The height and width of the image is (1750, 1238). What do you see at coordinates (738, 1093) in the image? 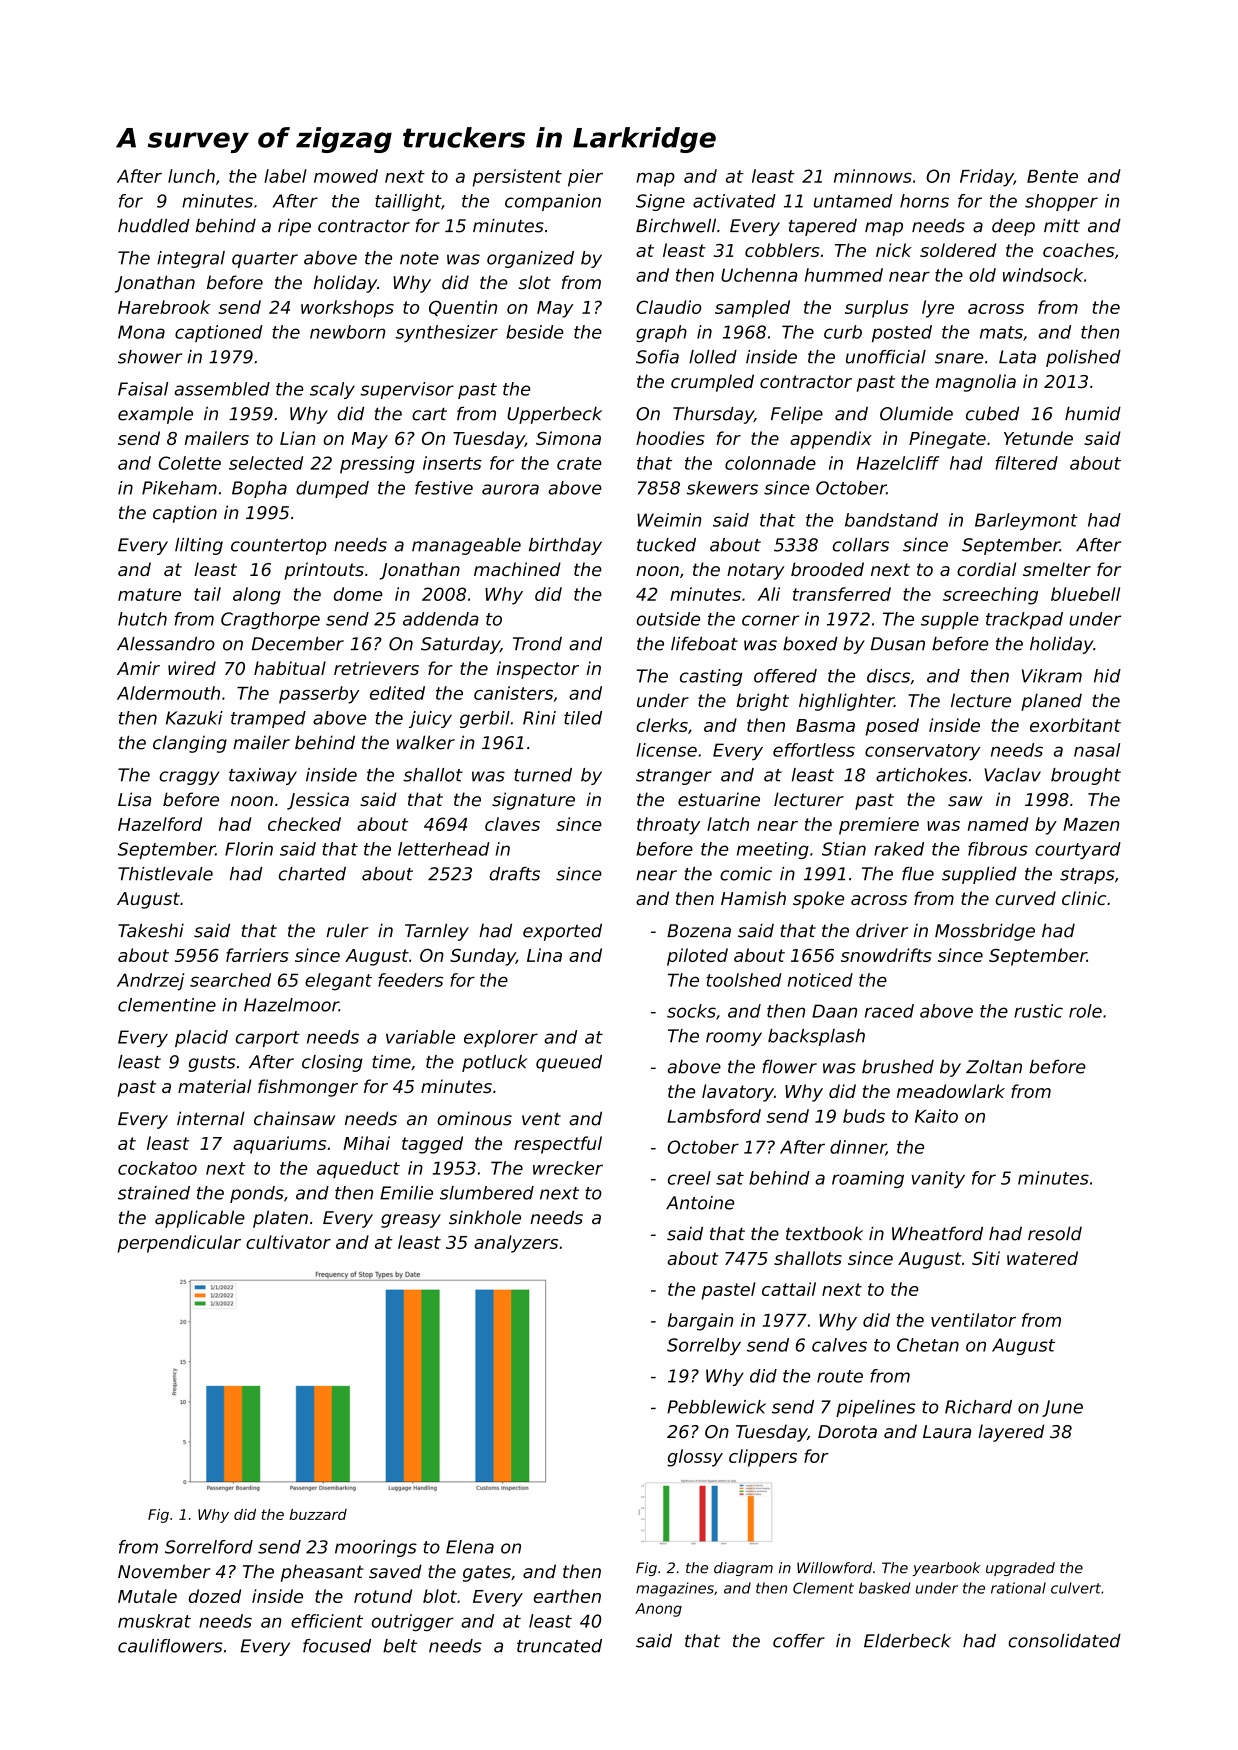
I see `lavatory` at bounding box center [738, 1093].
